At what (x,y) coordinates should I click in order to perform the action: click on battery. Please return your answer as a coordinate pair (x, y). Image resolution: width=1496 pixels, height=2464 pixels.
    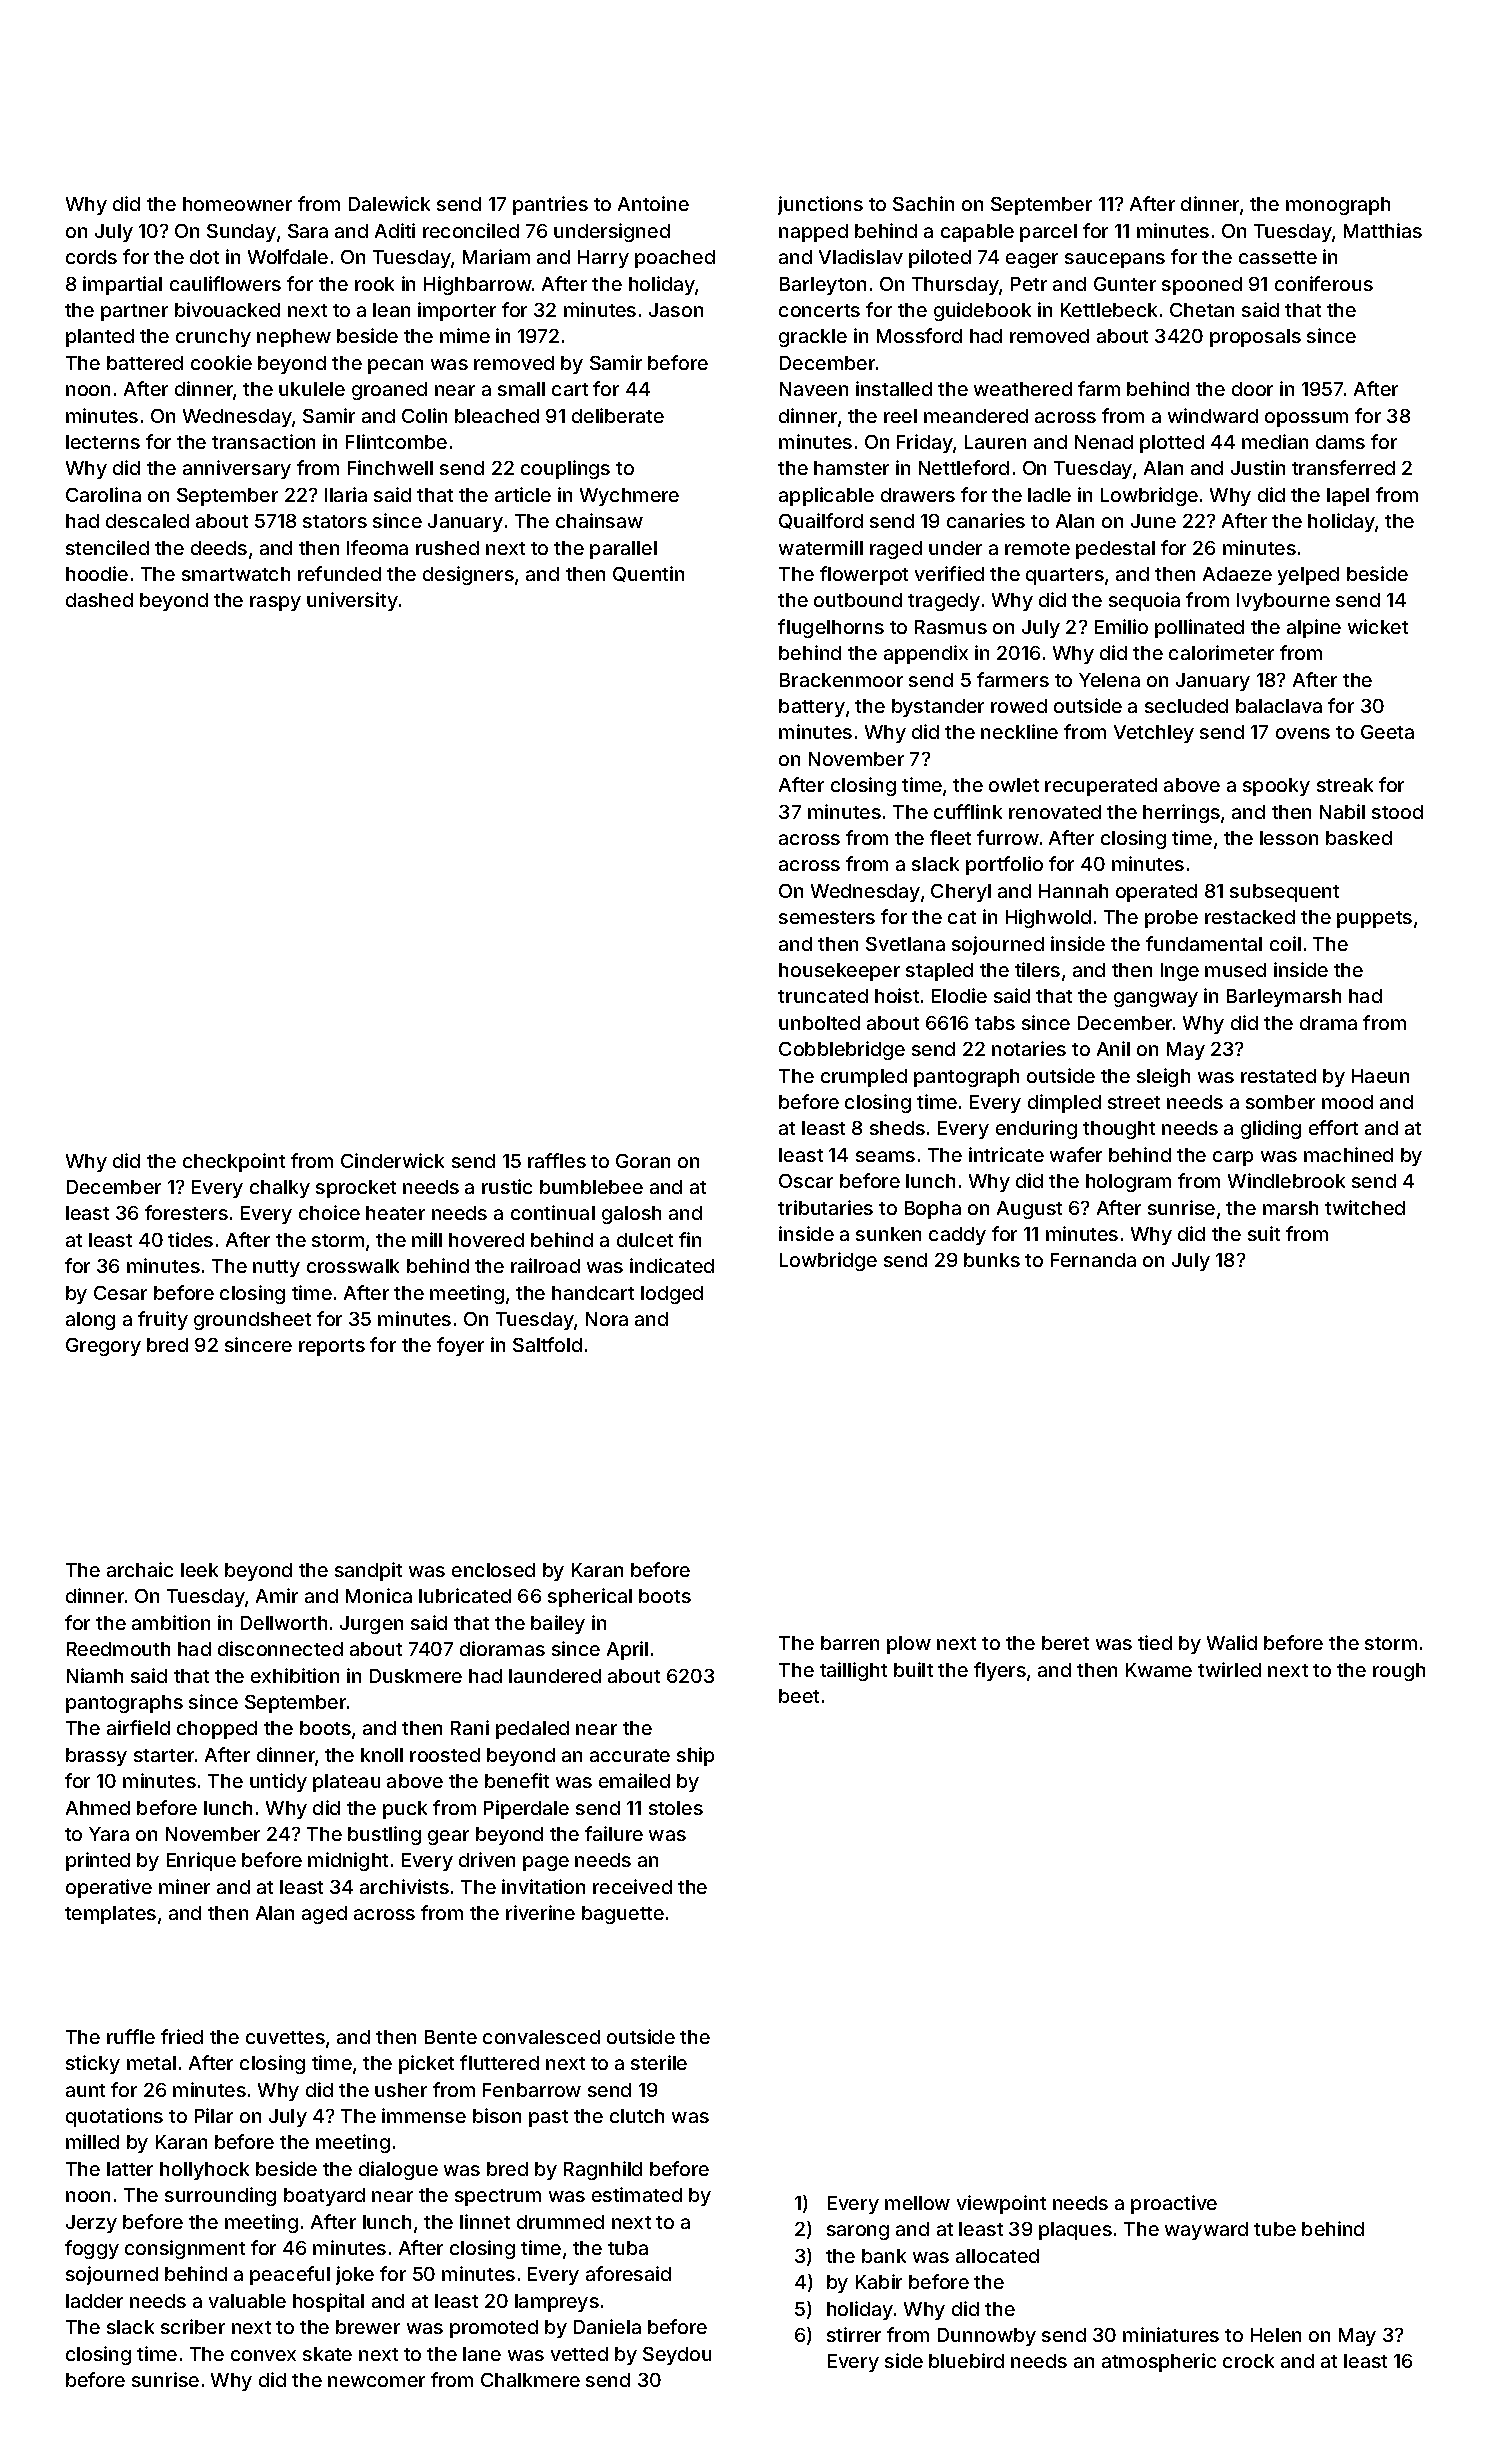
    Looking at the image, I should click on (812, 708).
